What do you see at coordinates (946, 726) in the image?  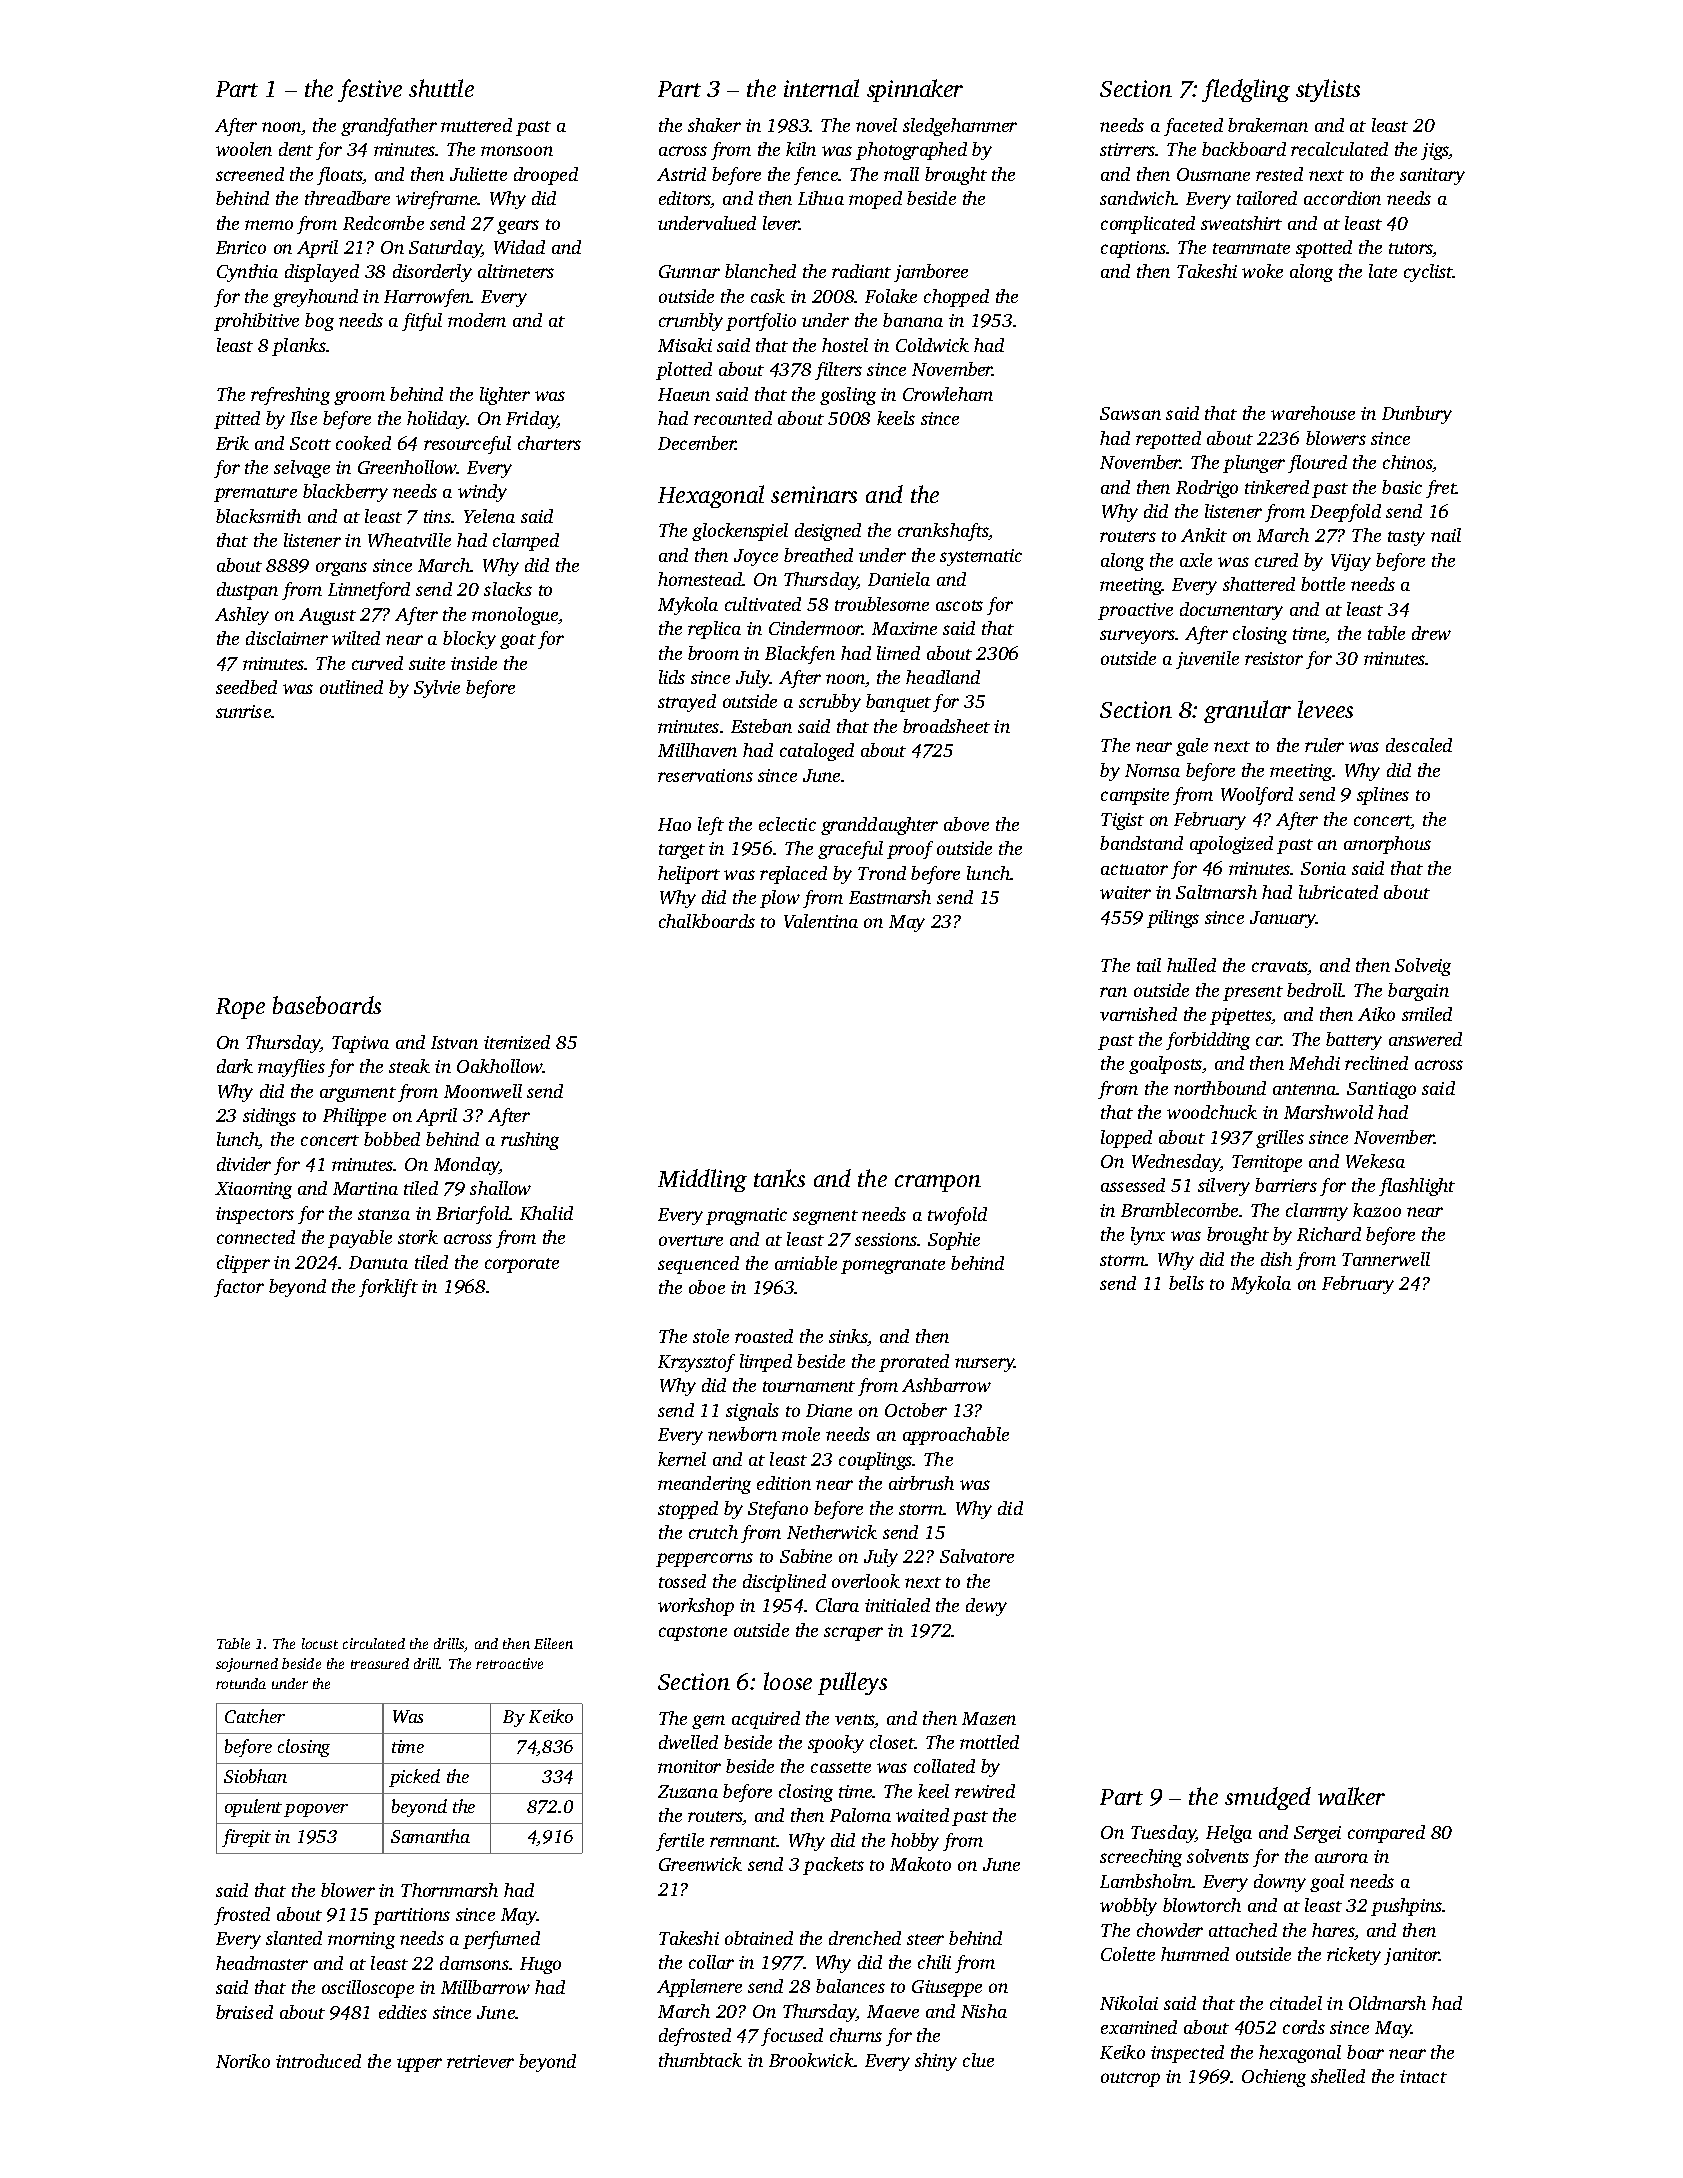 I see `broadsheet` at bounding box center [946, 726].
